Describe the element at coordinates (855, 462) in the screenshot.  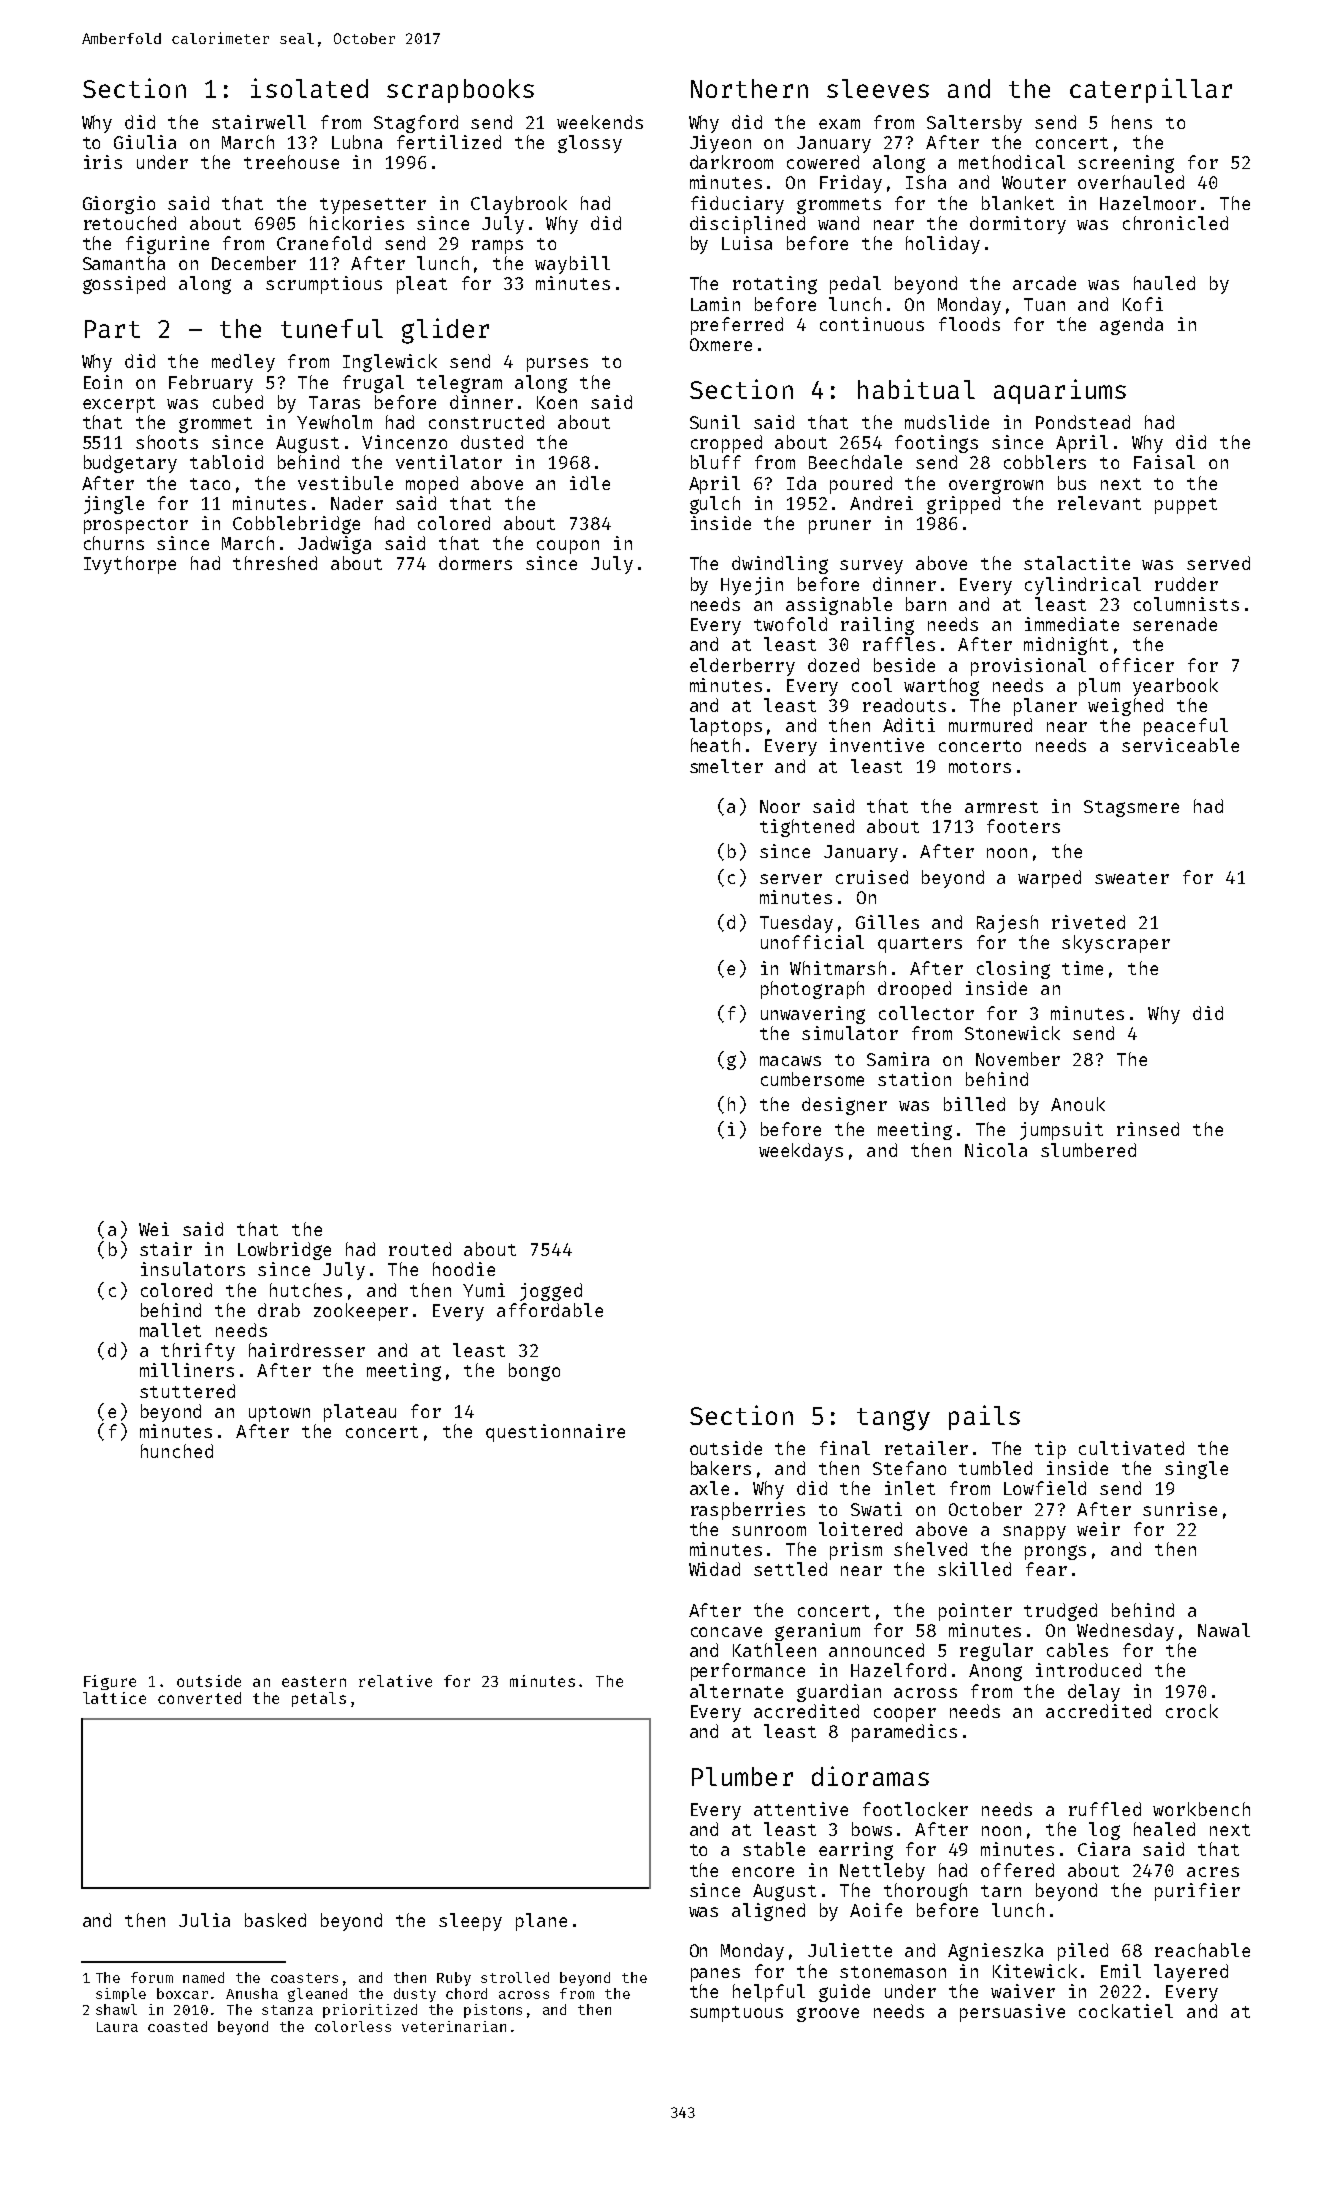
I see `Beechdale` at that location.
